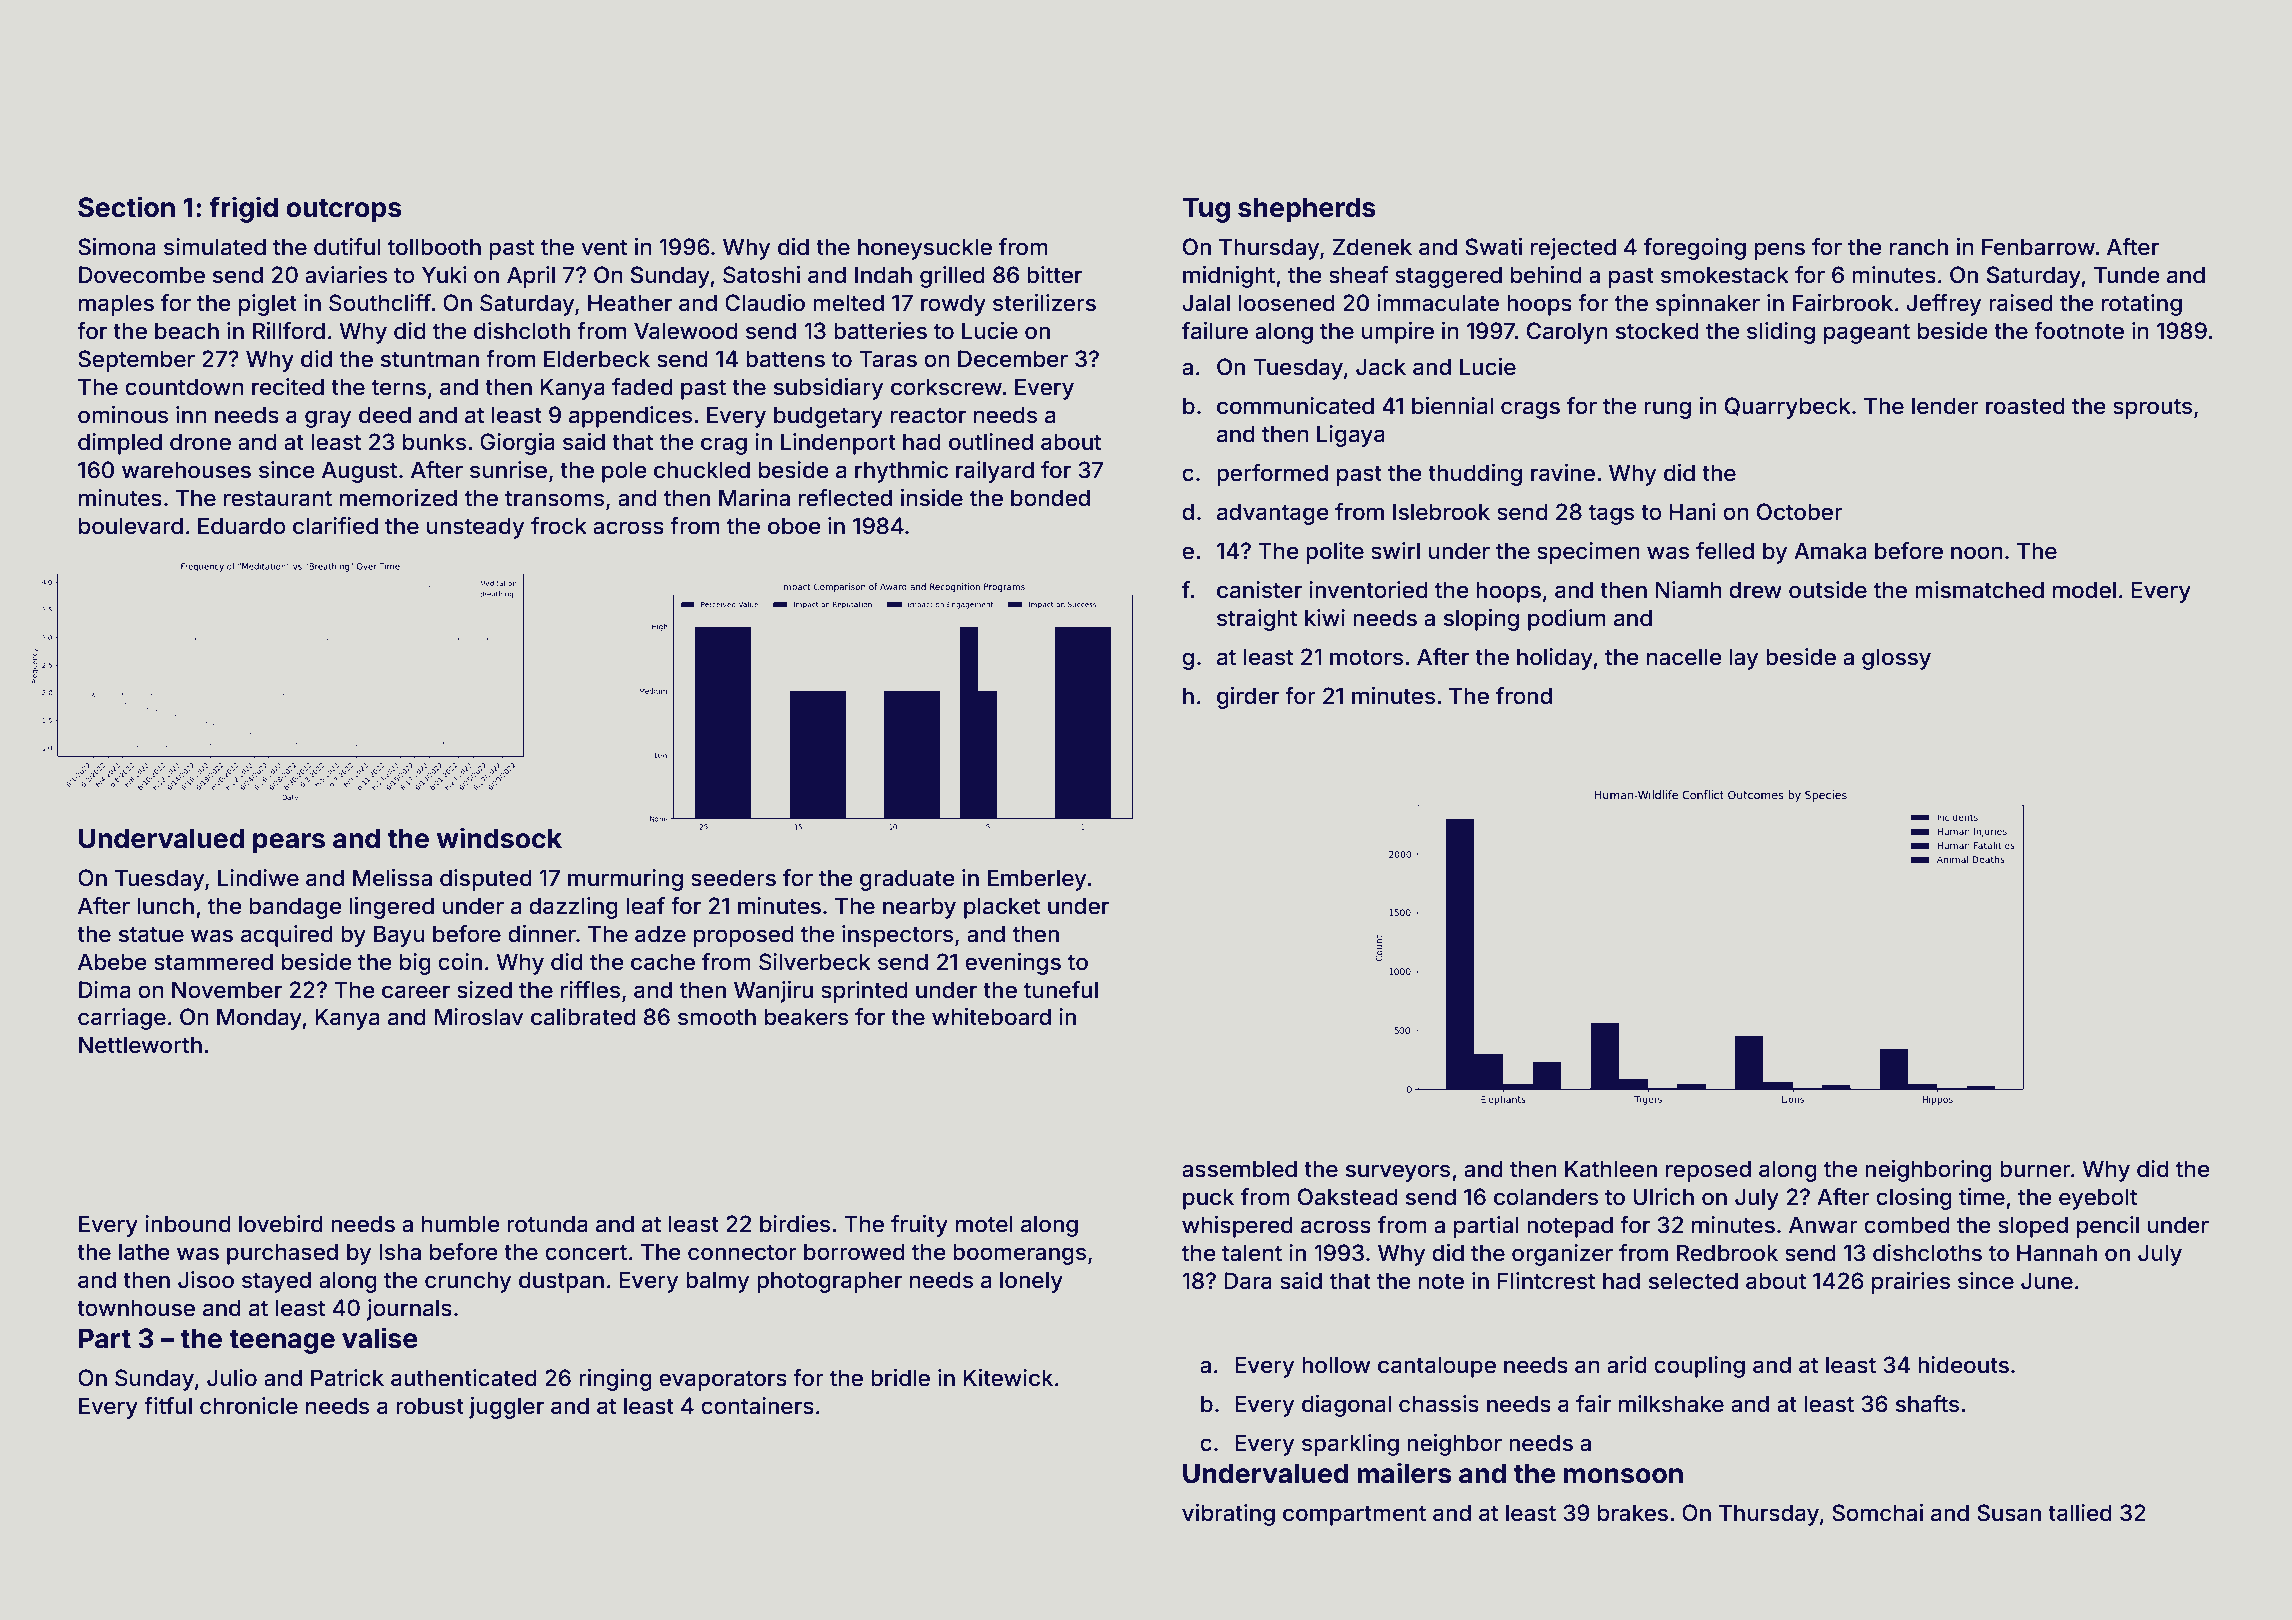  I want to click on Anwar, so click(1823, 1225).
